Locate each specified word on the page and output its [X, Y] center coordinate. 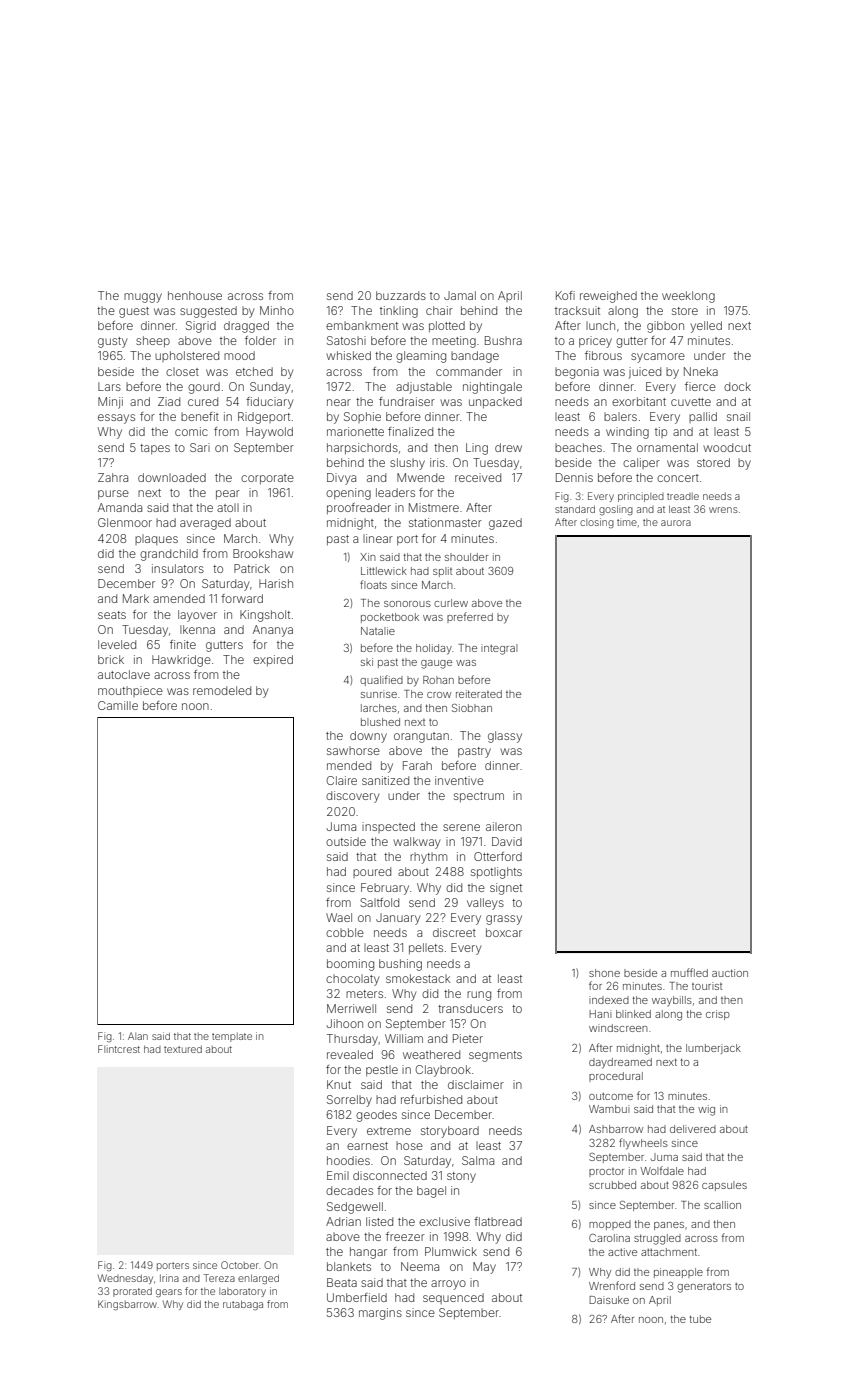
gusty [112, 342]
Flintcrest [119, 1049]
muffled [689, 972]
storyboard [450, 1132]
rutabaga [243, 1305]
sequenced [453, 1298]
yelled [706, 327]
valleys [485, 904]
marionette [355, 431]
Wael [339, 917]
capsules [724, 1186]
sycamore [658, 358]
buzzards [401, 295]
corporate [267, 479]
